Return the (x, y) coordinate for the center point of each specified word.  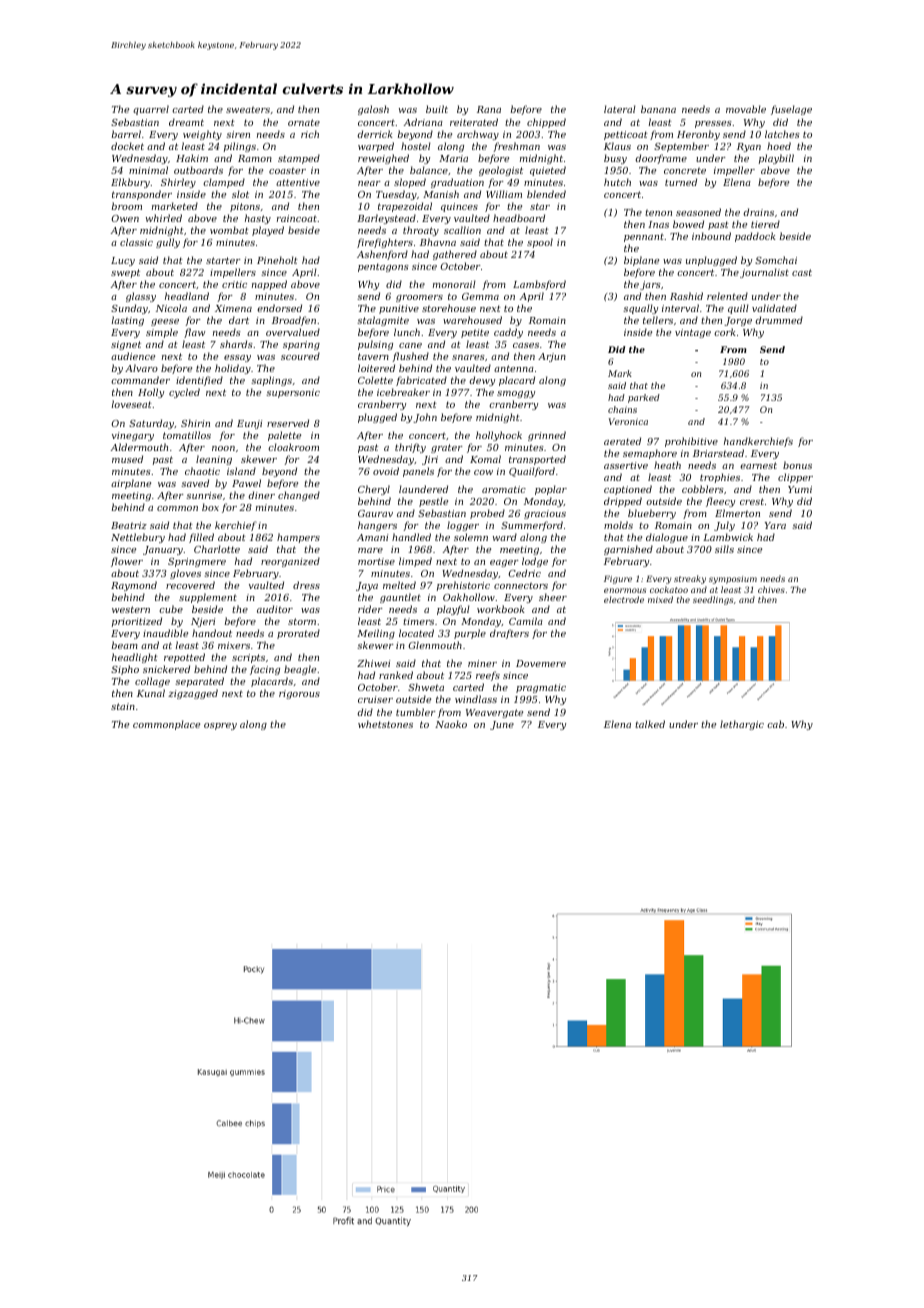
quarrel (151, 110)
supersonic (293, 393)
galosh (373, 110)
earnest (758, 465)
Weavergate (494, 713)
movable (746, 109)
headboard (519, 218)
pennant (644, 237)
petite (475, 333)
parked (644, 398)
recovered (190, 585)
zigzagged (193, 694)
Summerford (532, 526)
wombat (229, 230)
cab (775, 724)
